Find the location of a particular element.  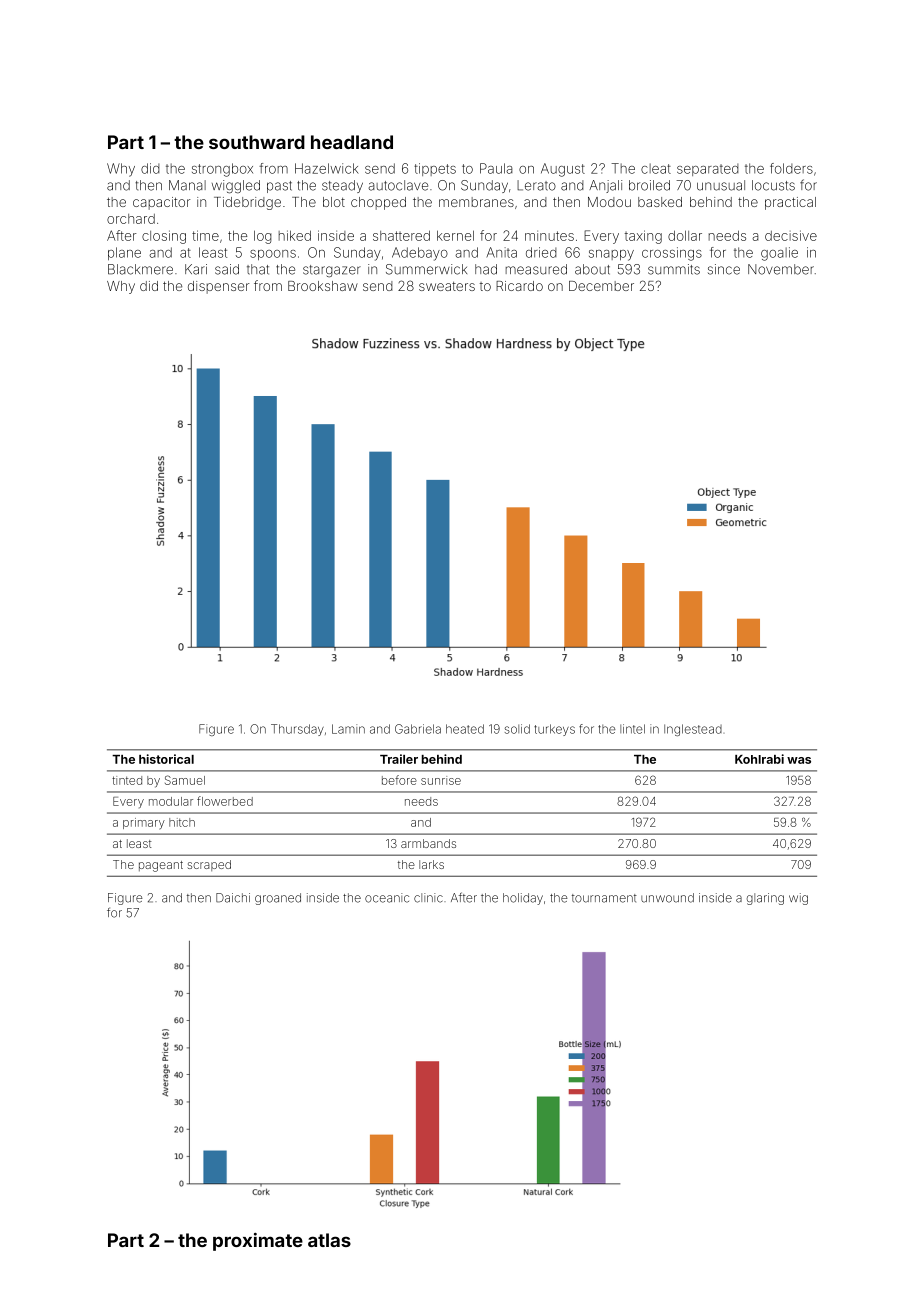

glaring is located at coordinates (765, 899).
